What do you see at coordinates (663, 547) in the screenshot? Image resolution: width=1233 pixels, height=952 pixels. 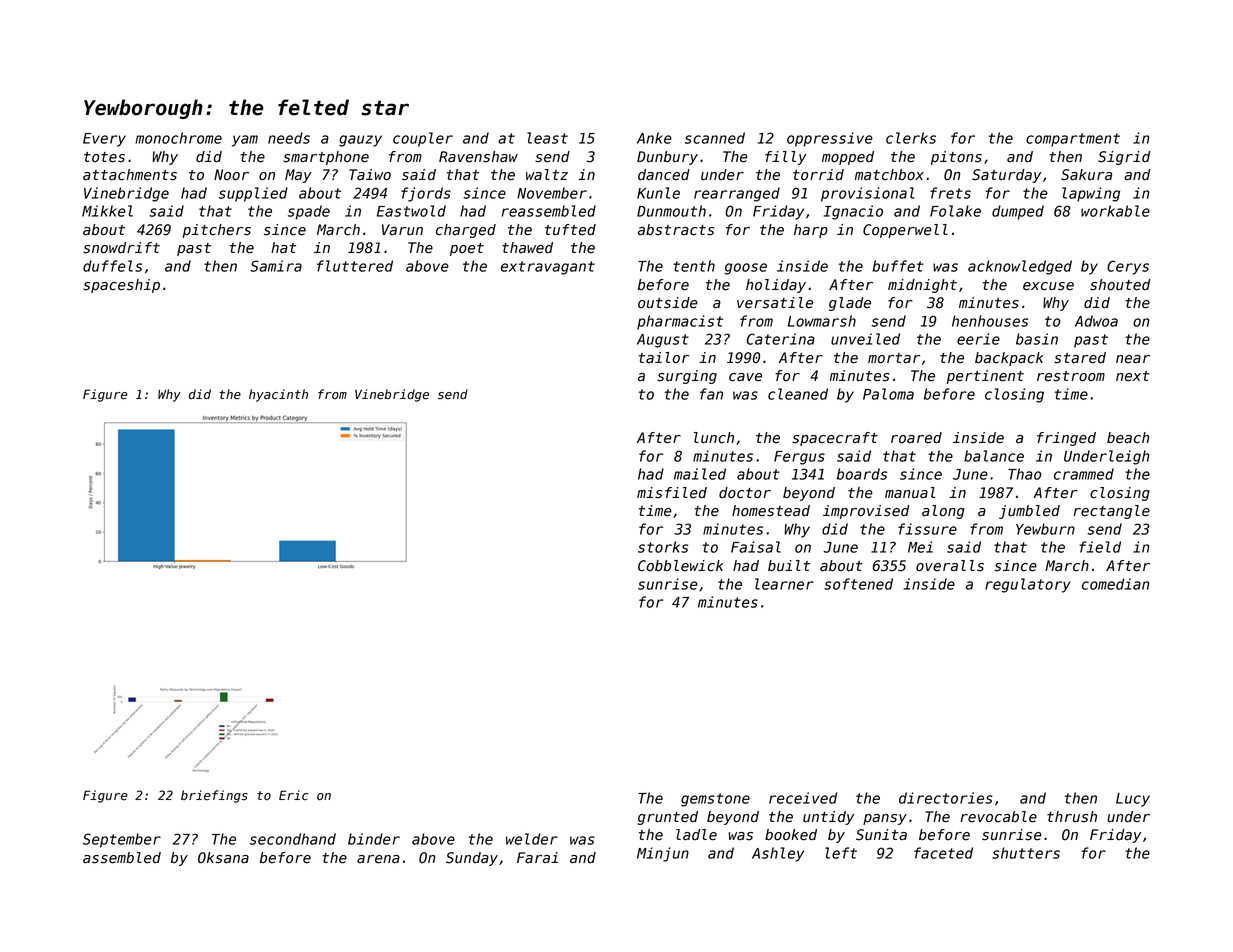 I see `storks` at bounding box center [663, 547].
